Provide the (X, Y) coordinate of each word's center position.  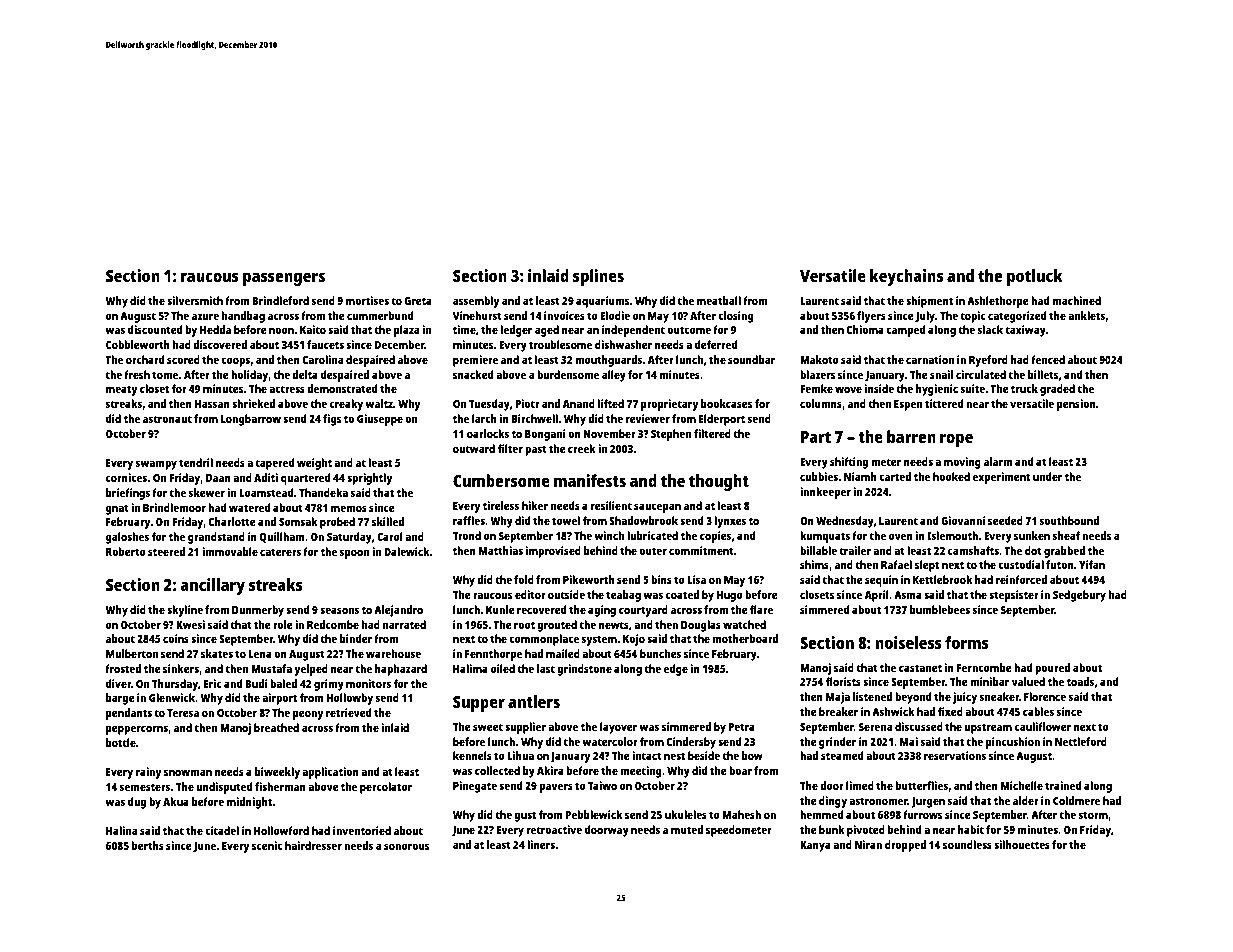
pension (1076, 405)
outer (653, 551)
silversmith (195, 300)
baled (283, 683)
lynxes (730, 522)
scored (183, 359)
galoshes (127, 538)
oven (901, 536)
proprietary (669, 405)
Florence (1045, 696)
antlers (534, 701)
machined (1076, 300)
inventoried (362, 830)
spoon (354, 554)
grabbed (1064, 552)
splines (598, 277)
